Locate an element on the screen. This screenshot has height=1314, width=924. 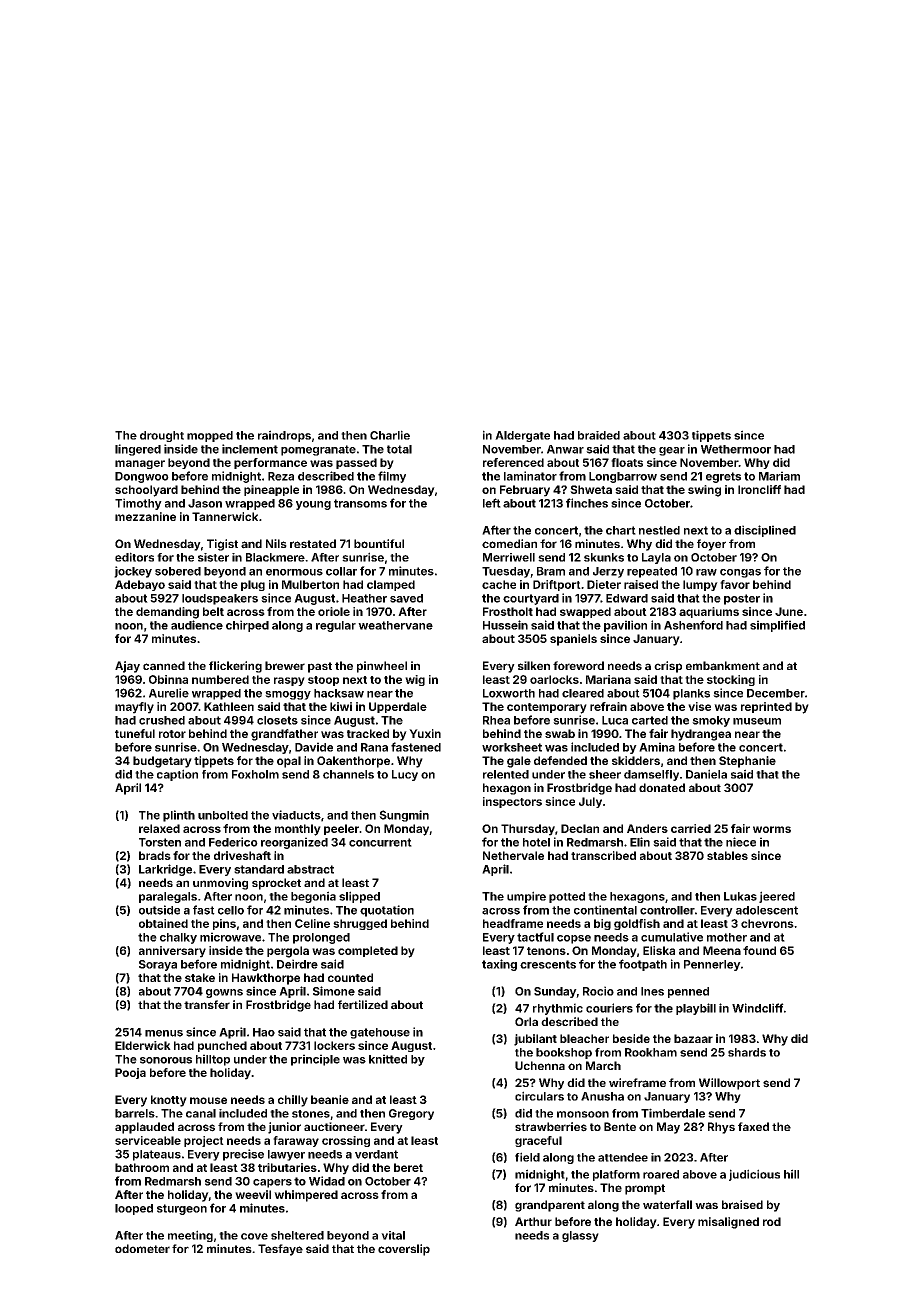
Wethermoor is located at coordinates (736, 449).
